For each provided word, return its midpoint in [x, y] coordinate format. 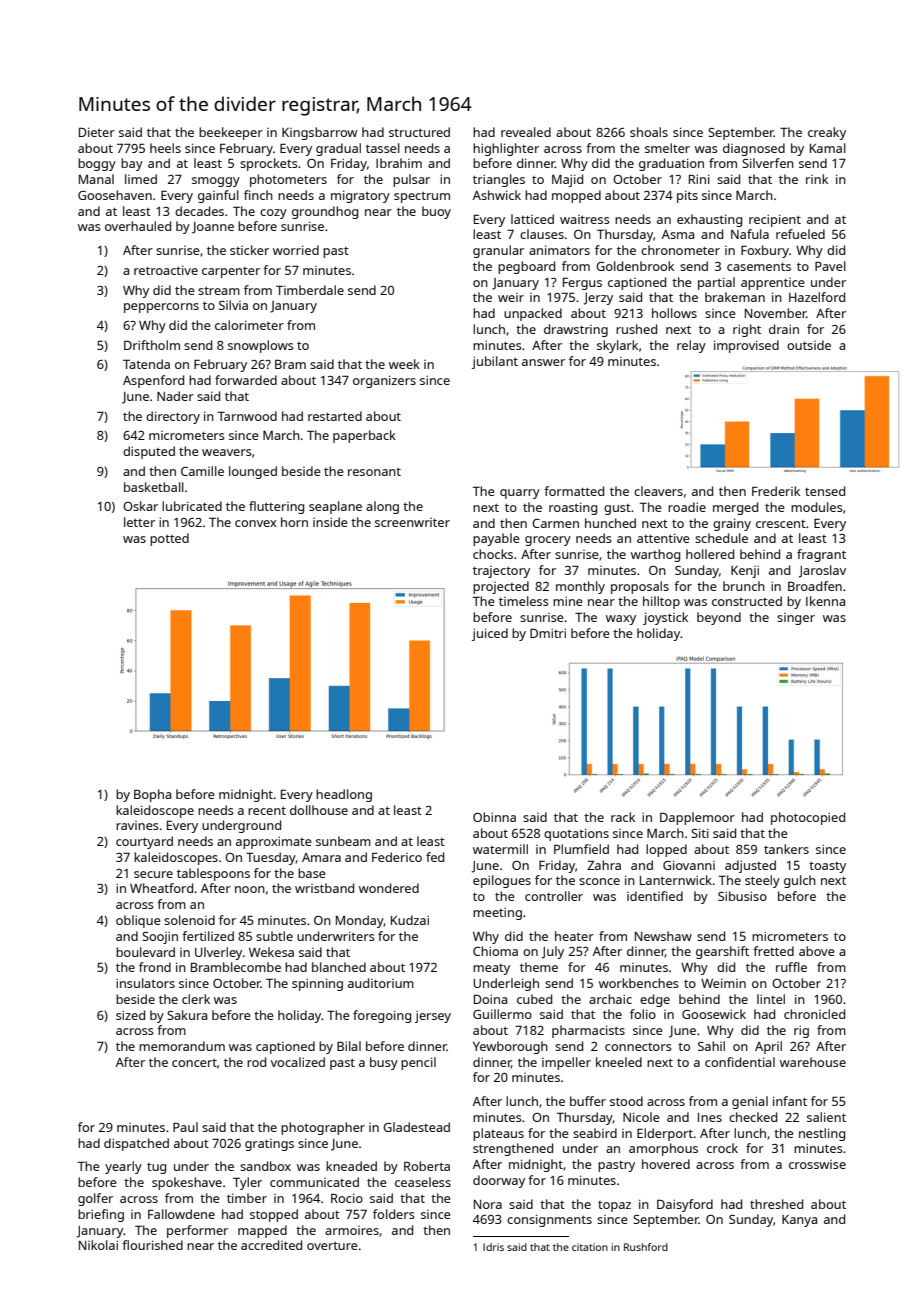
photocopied [808, 818]
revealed [526, 132]
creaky [827, 133]
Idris [493, 1247]
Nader [175, 396]
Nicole [641, 1117]
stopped [274, 1215]
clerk [196, 999]
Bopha [152, 795]
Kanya [799, 1221]
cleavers [658, 491]
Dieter [97, 132]
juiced [490, 634]
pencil [418, 1063]
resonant [374, 472]
